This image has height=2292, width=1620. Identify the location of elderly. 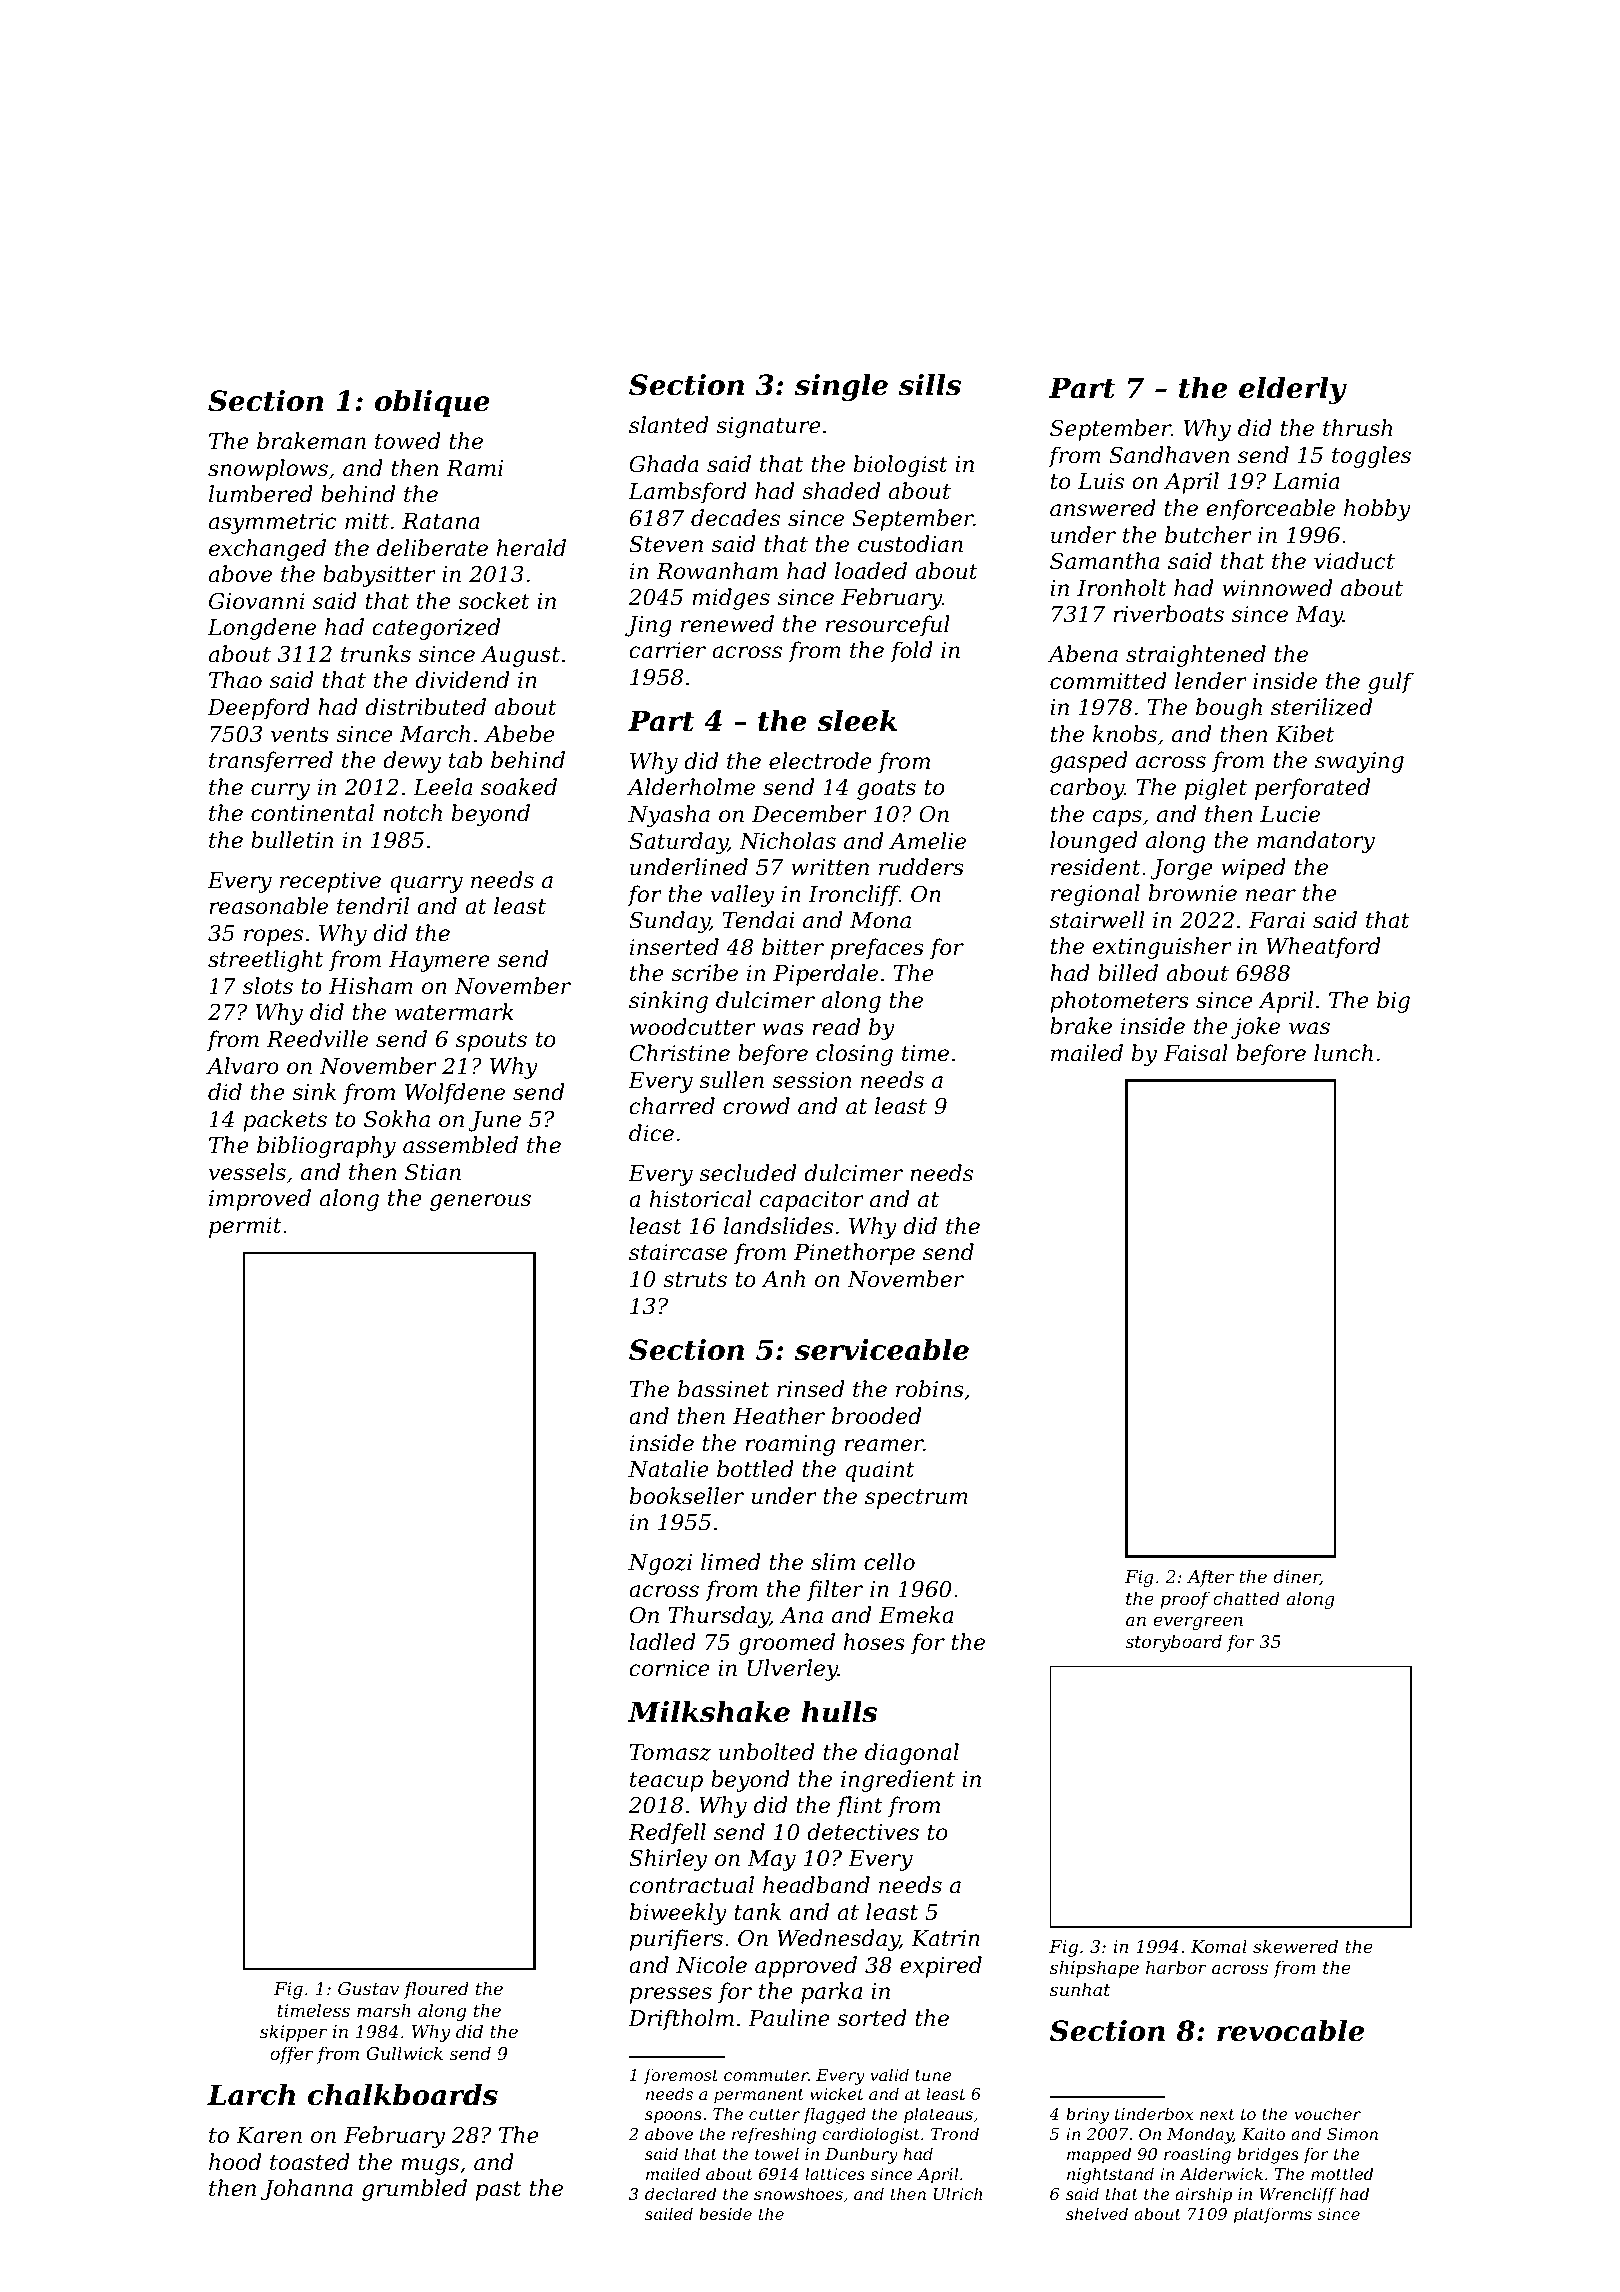
(1293, 390).
